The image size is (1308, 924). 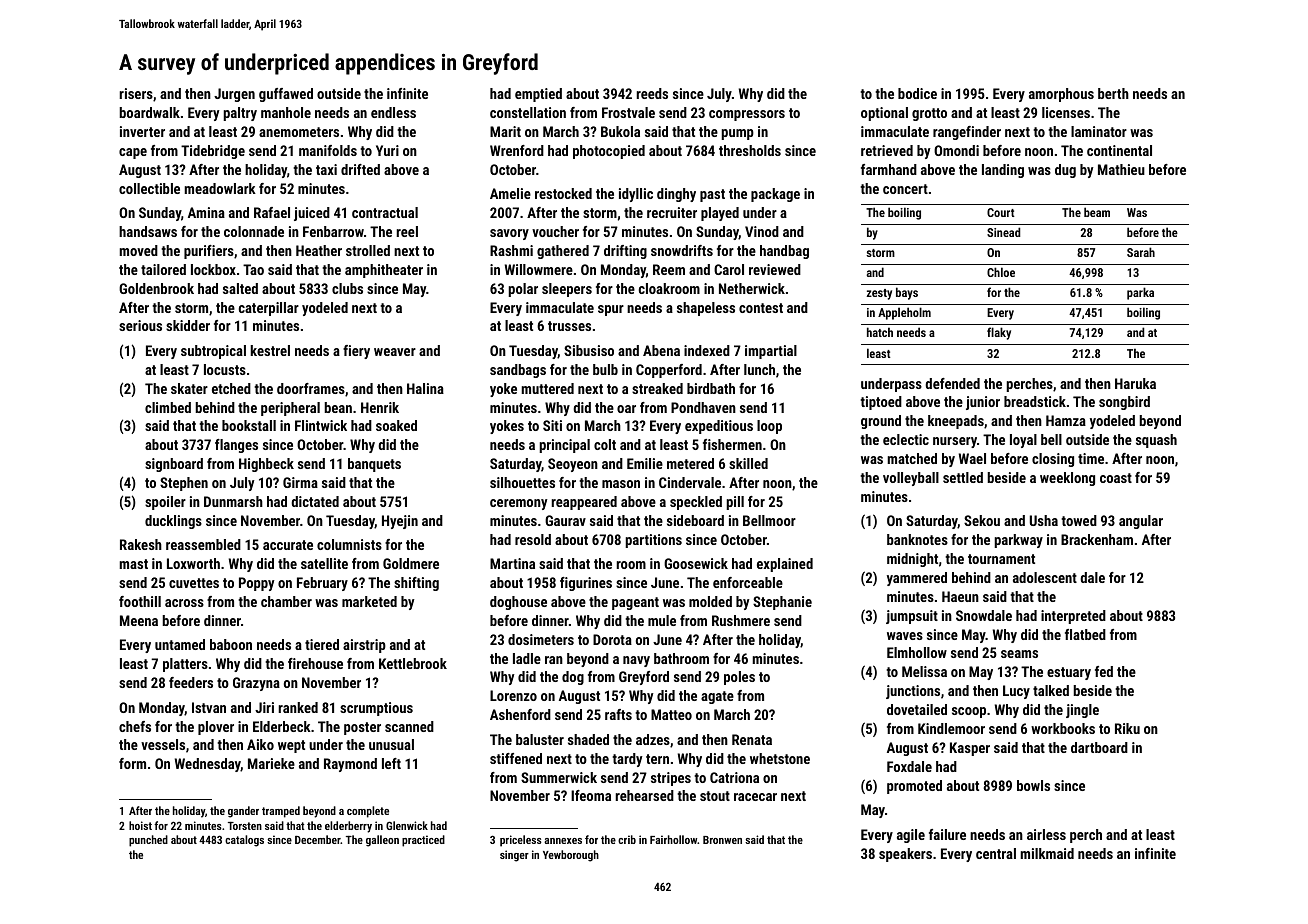 I want to click on anemometers, so click(x=299, y=132).
